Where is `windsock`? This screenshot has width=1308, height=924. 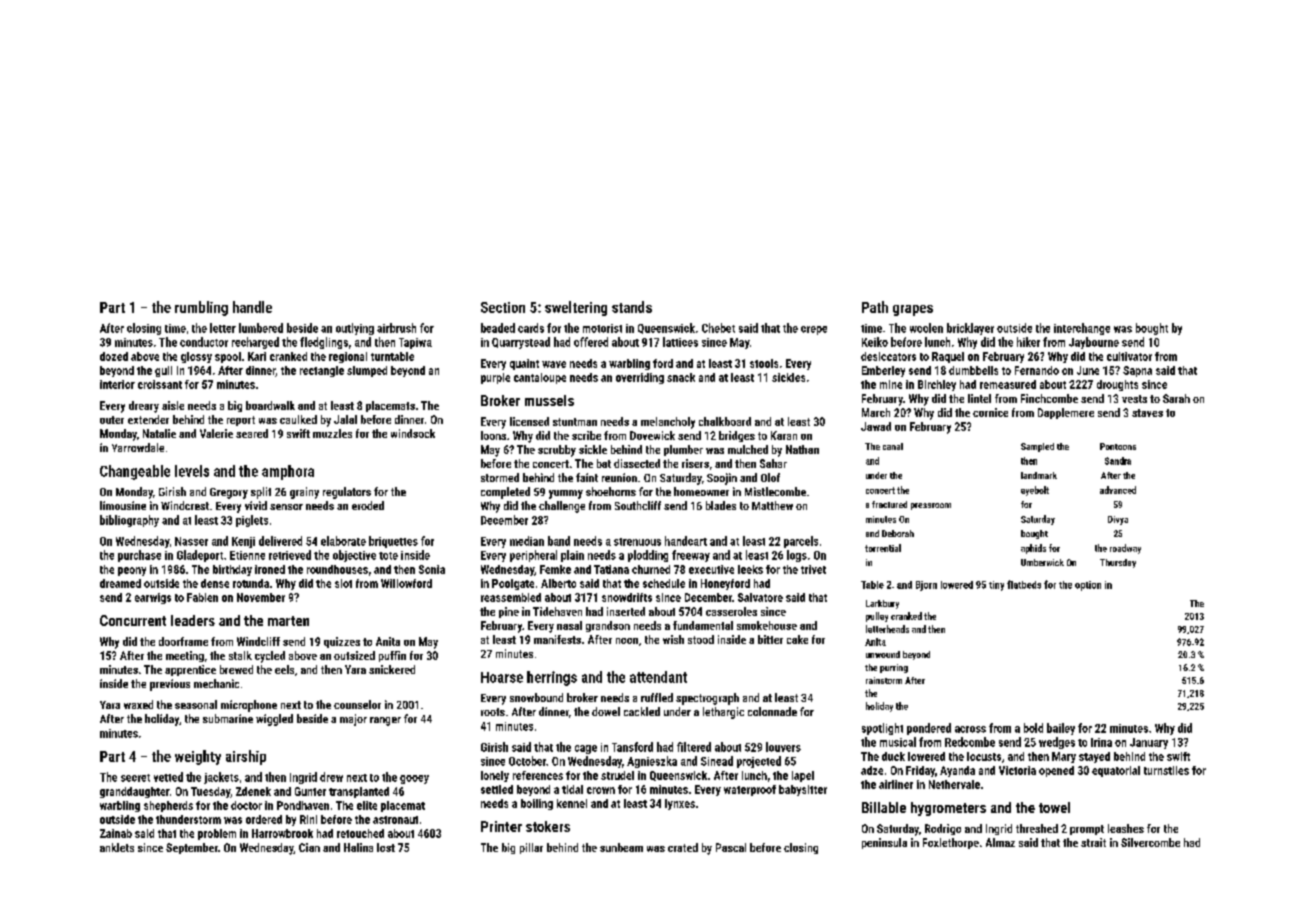
windsock is located at coordinates (413, 433).
